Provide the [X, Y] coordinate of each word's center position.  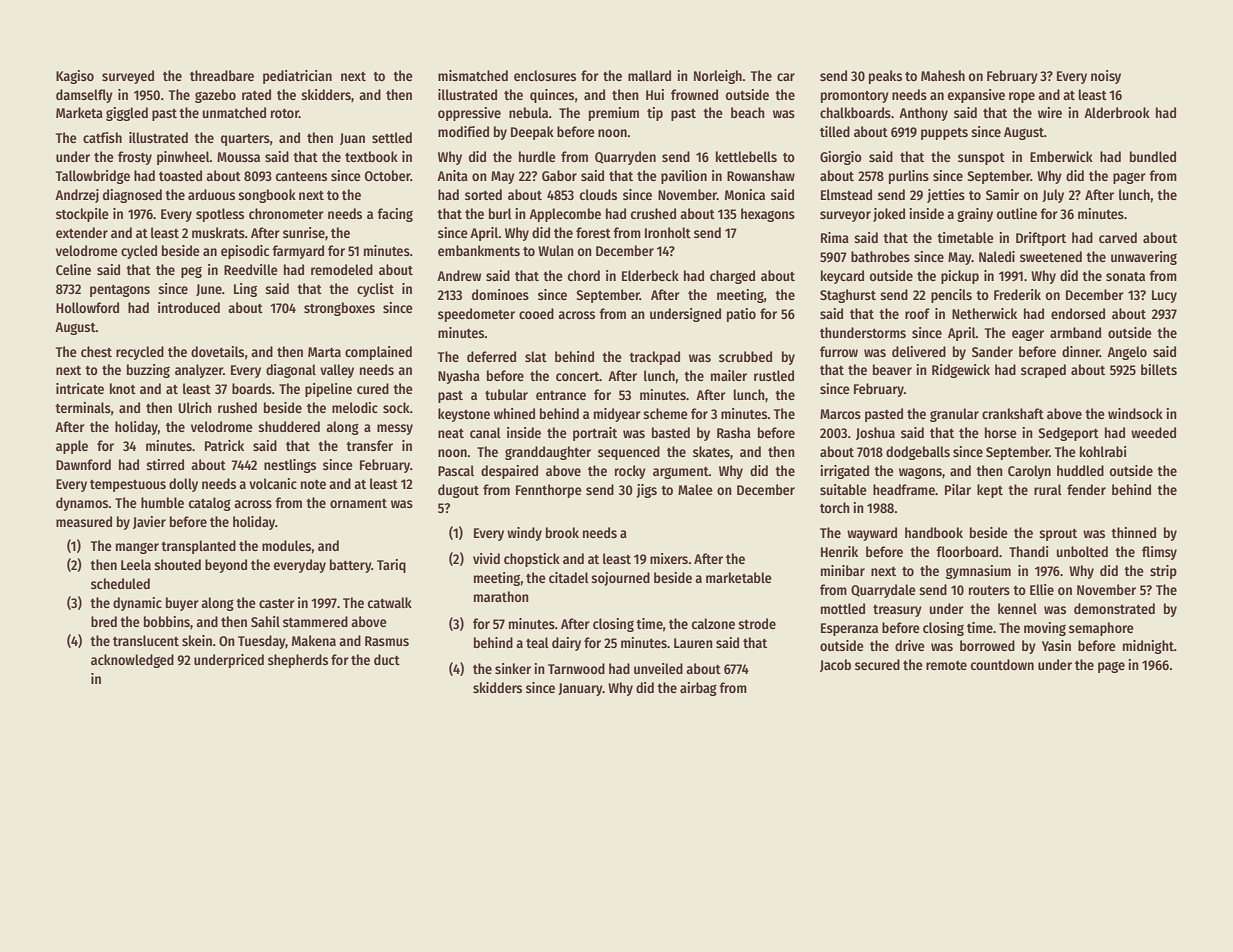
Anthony [923, 114]
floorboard [967, 551]
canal [485, 432]
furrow [839, 351]
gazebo [215, 96]
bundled [1153, 156]
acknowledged [132, 661]
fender [1086, 489]
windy [524, 534]
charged [732, 277]
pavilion [684, 177]
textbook [371, 156]
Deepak [532, 133]
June [209, 290]
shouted [177, 564]
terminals [83, 407]
